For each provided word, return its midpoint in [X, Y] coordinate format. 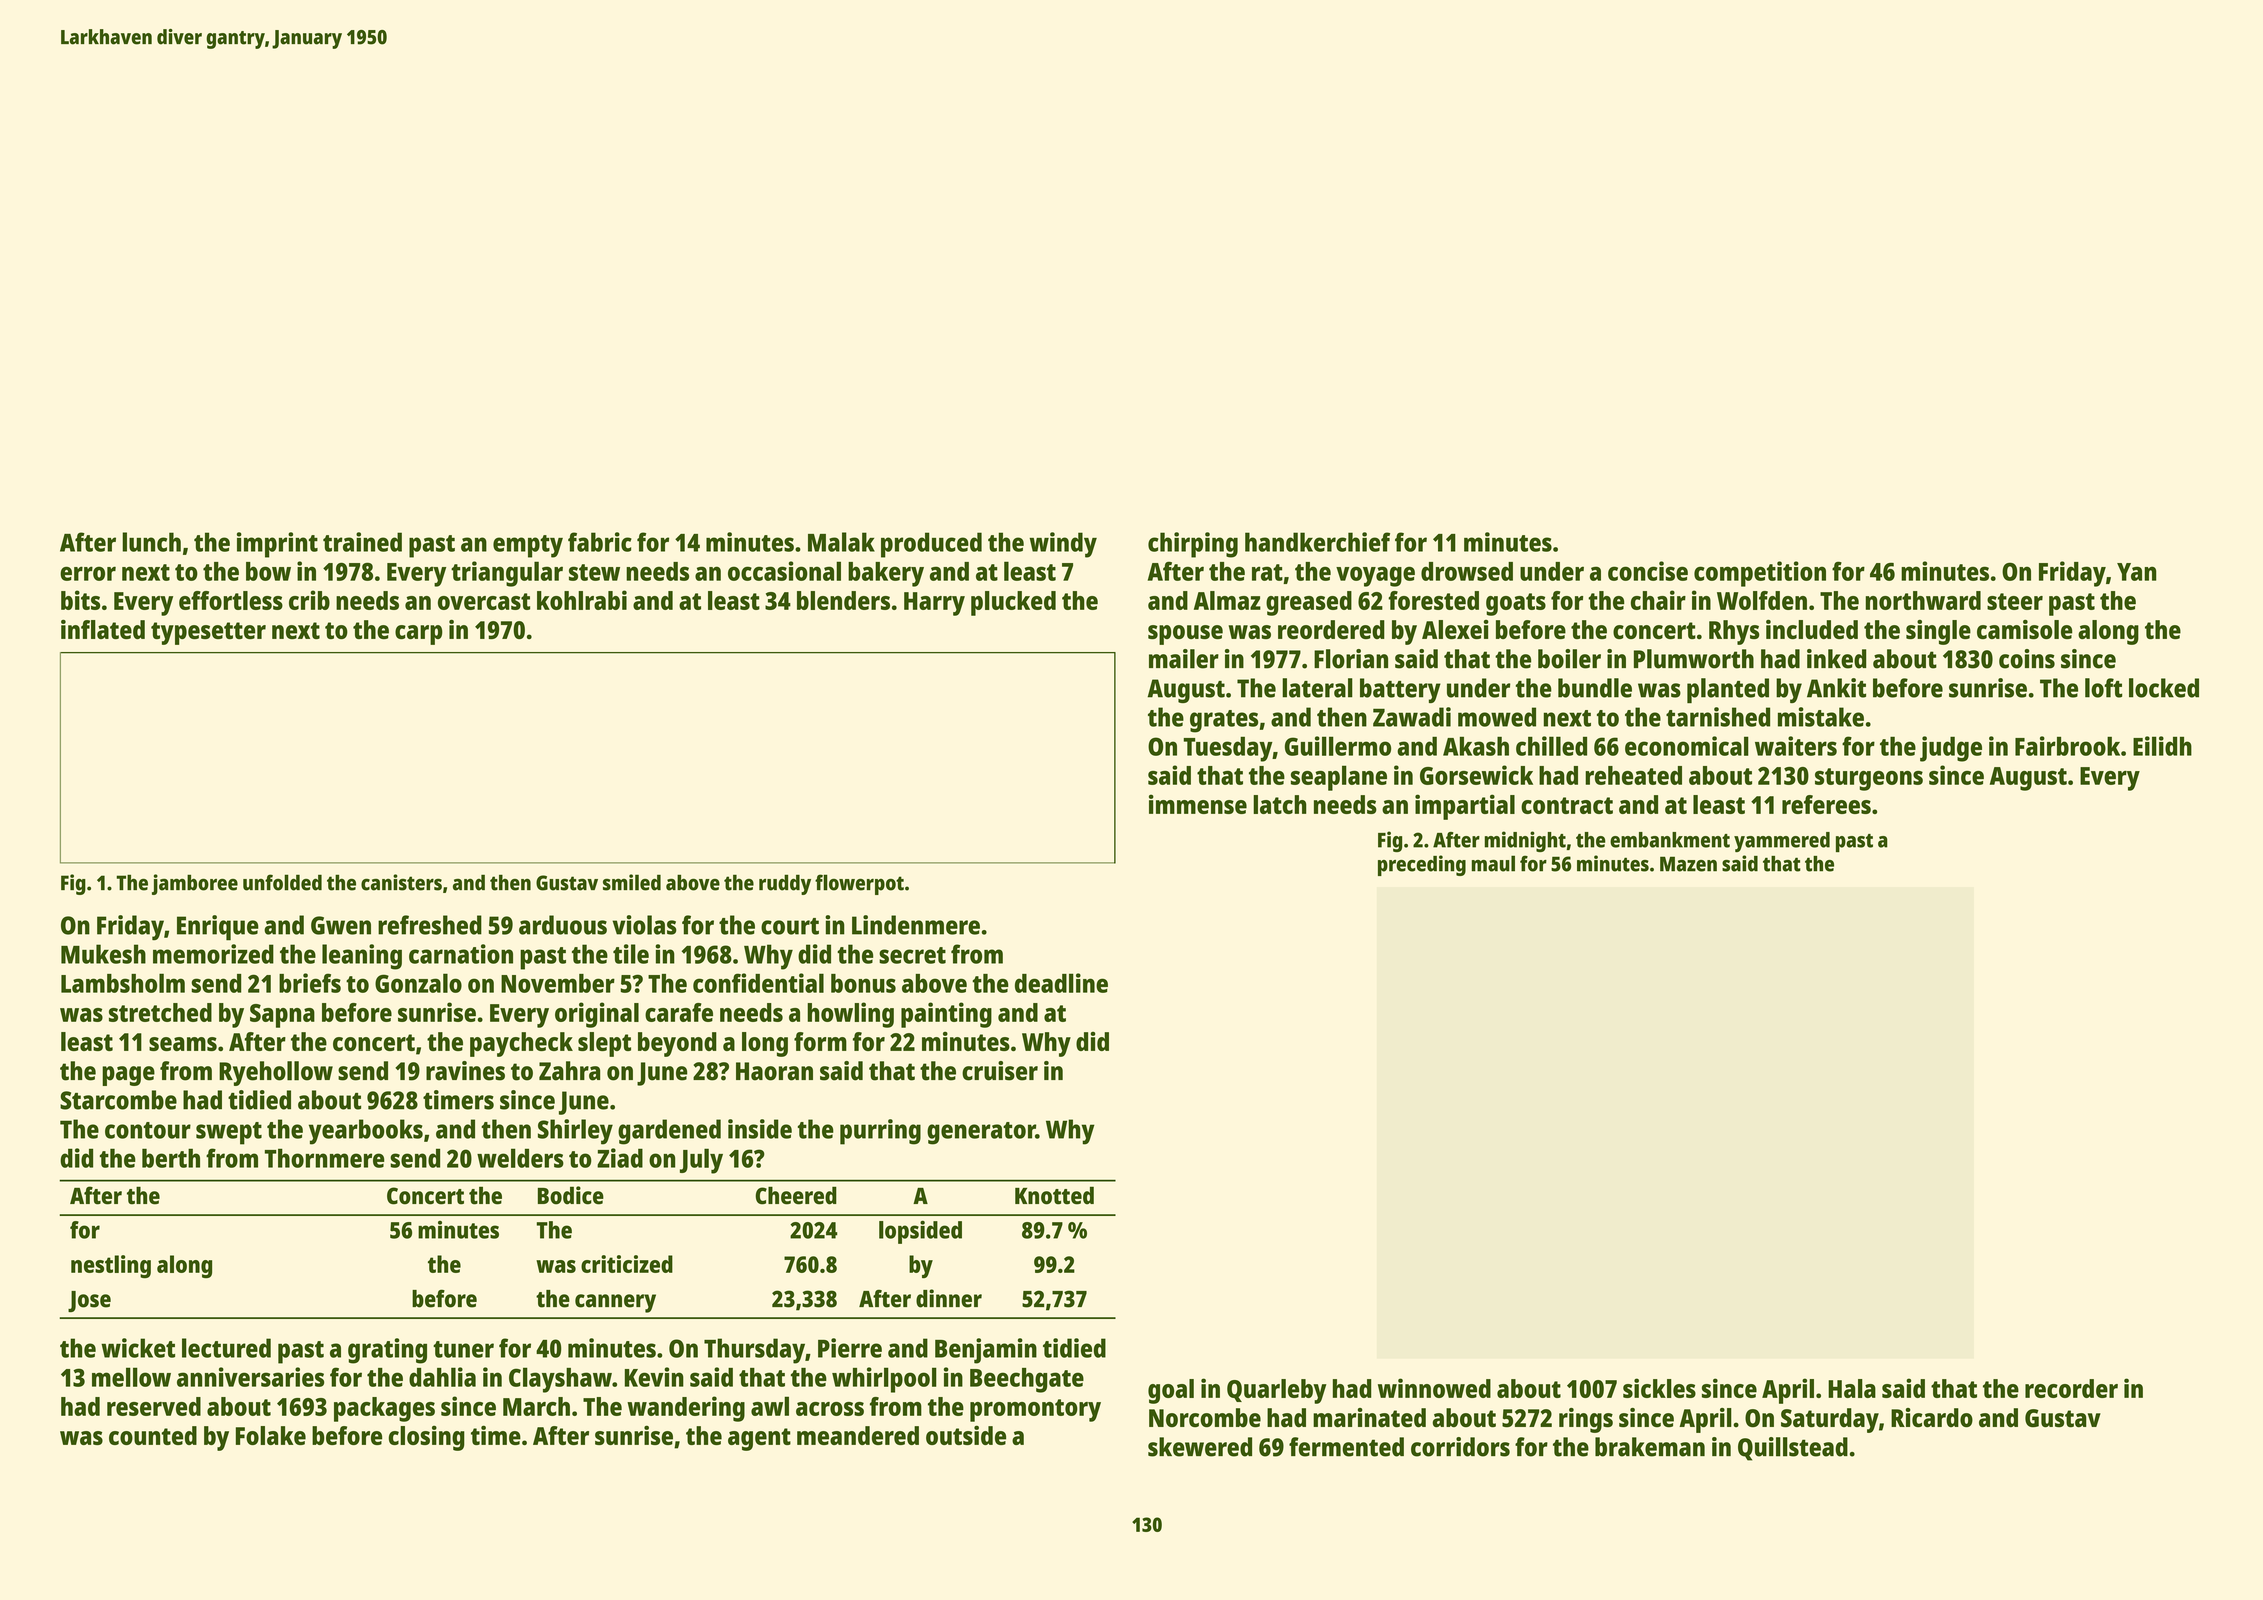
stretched [160, 1012]
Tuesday [1228, 749]
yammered [1782, 842]
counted [153, 1435]
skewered [1200, 1447]
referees [1826, 804]
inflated [103, 629]
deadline [1061, 983]
